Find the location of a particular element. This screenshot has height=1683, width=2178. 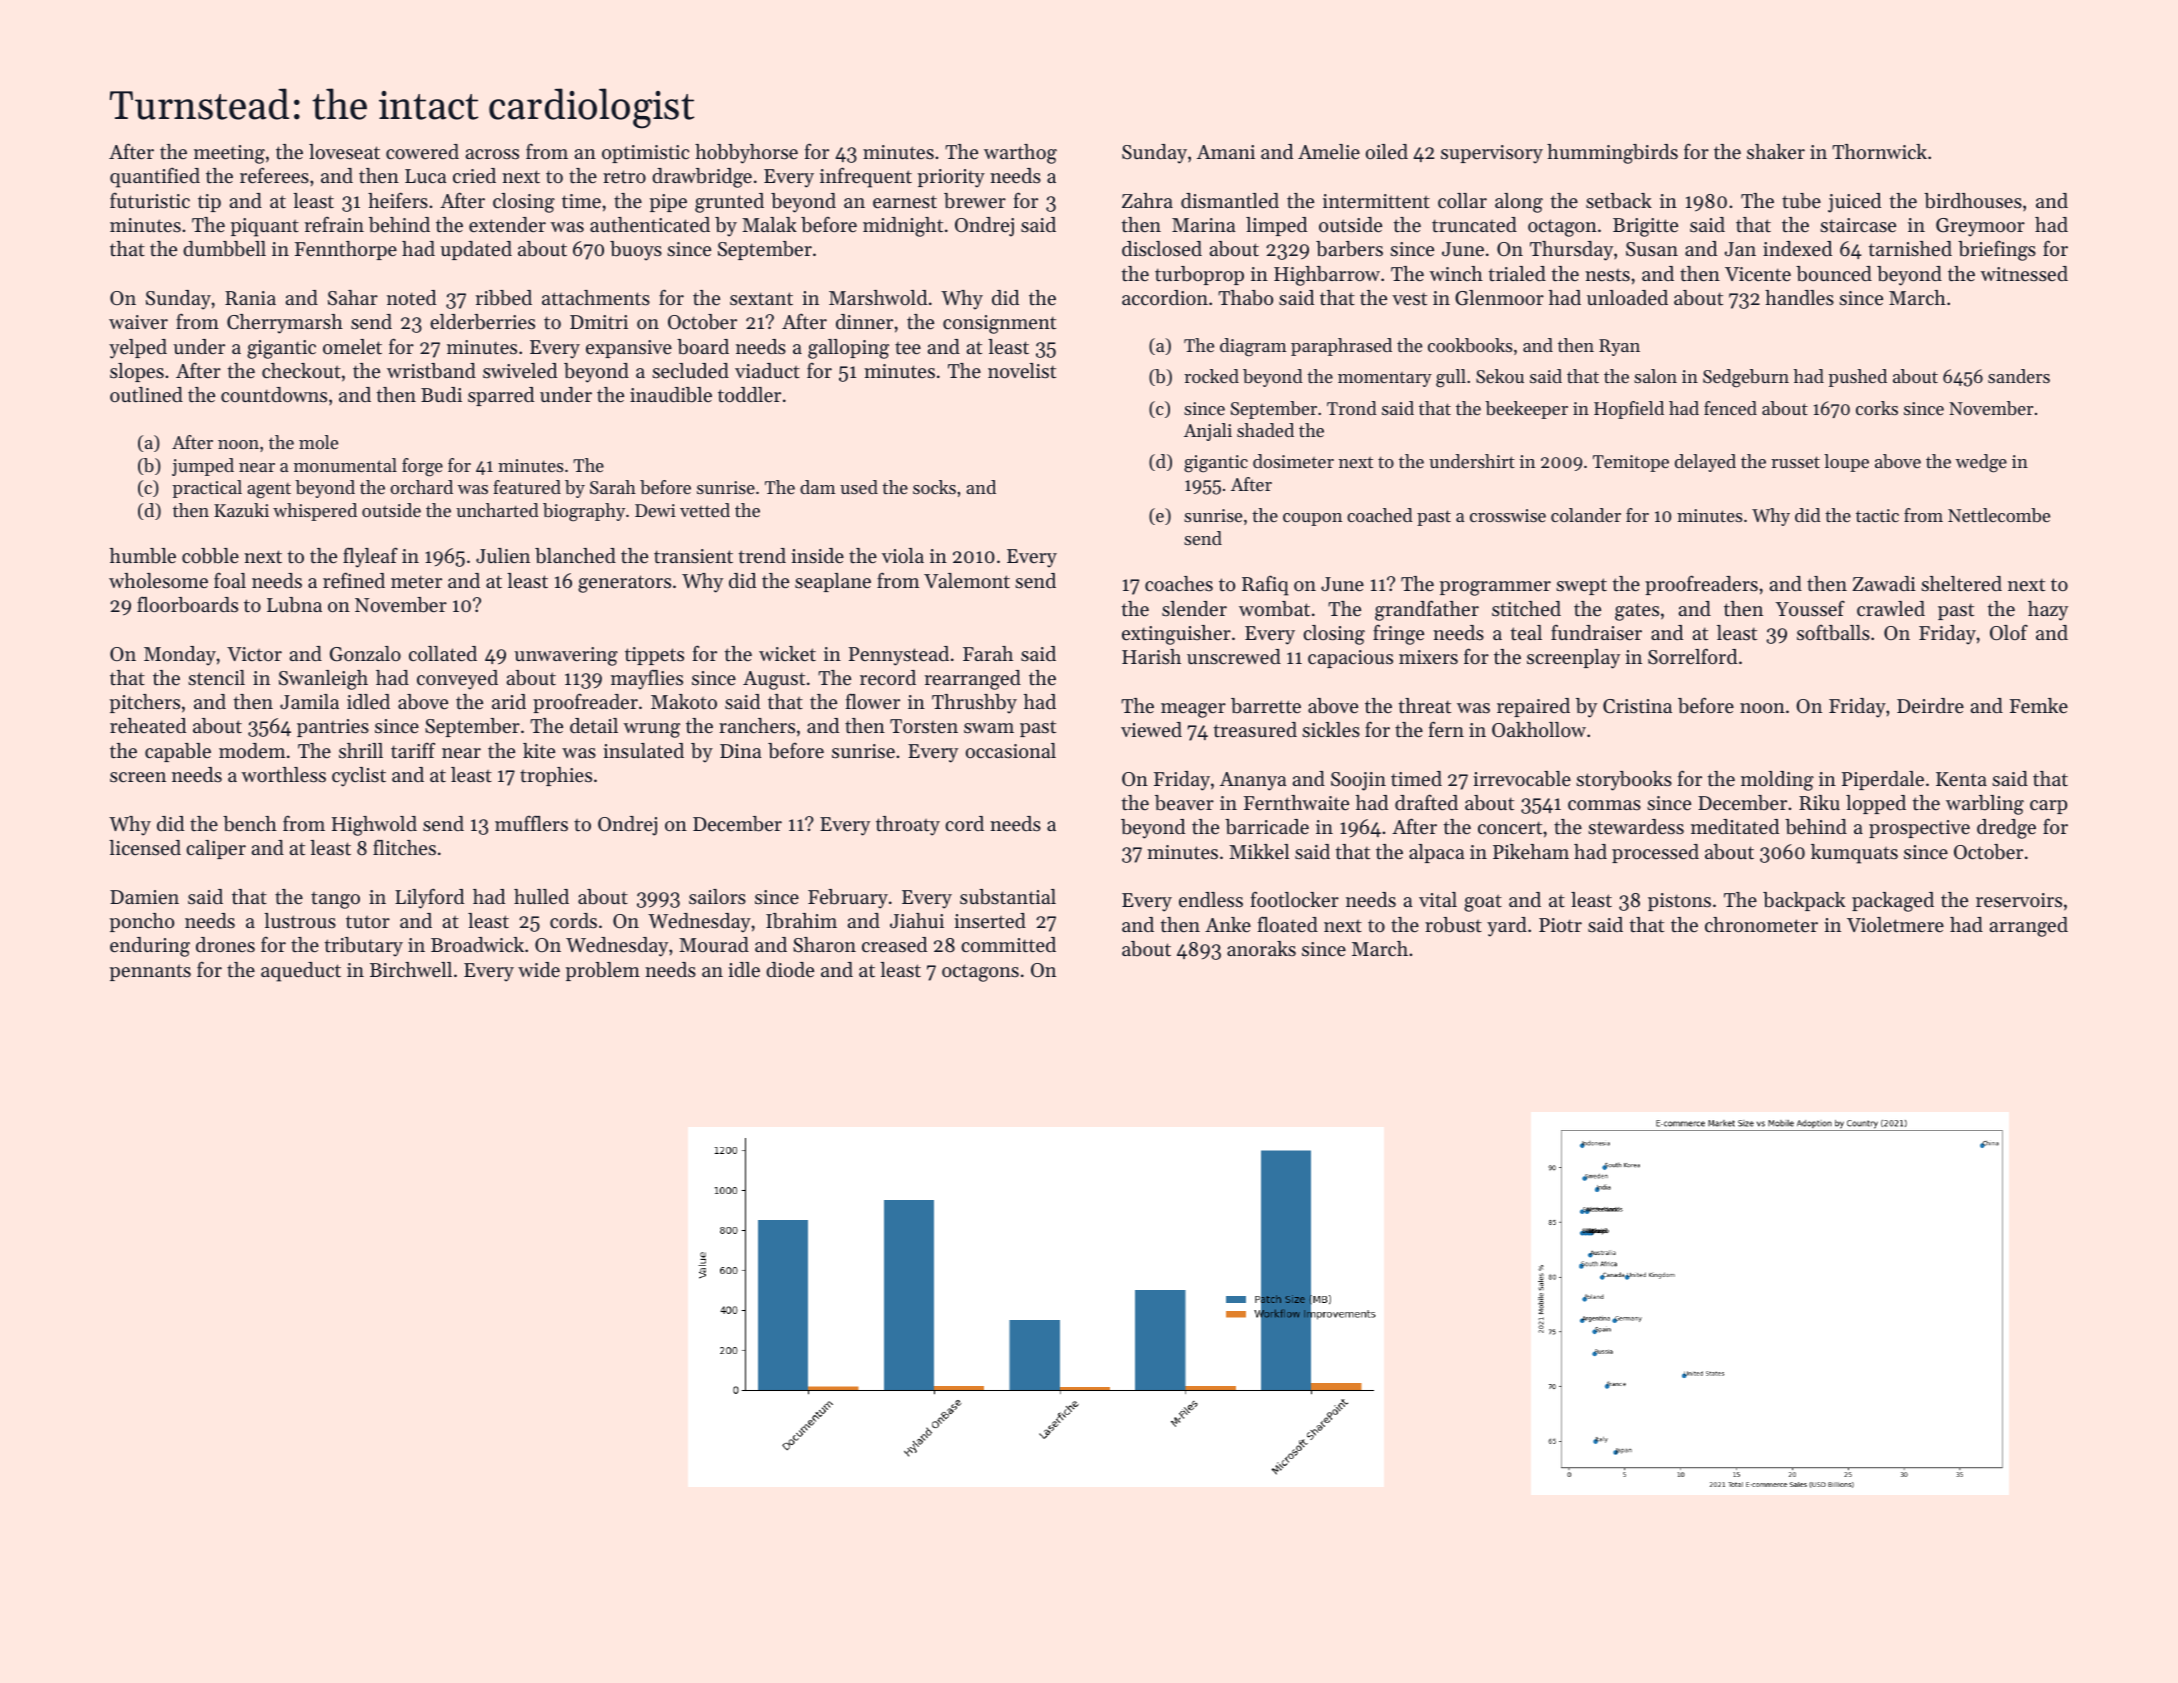

diode is located at coordinates (790, 970).
